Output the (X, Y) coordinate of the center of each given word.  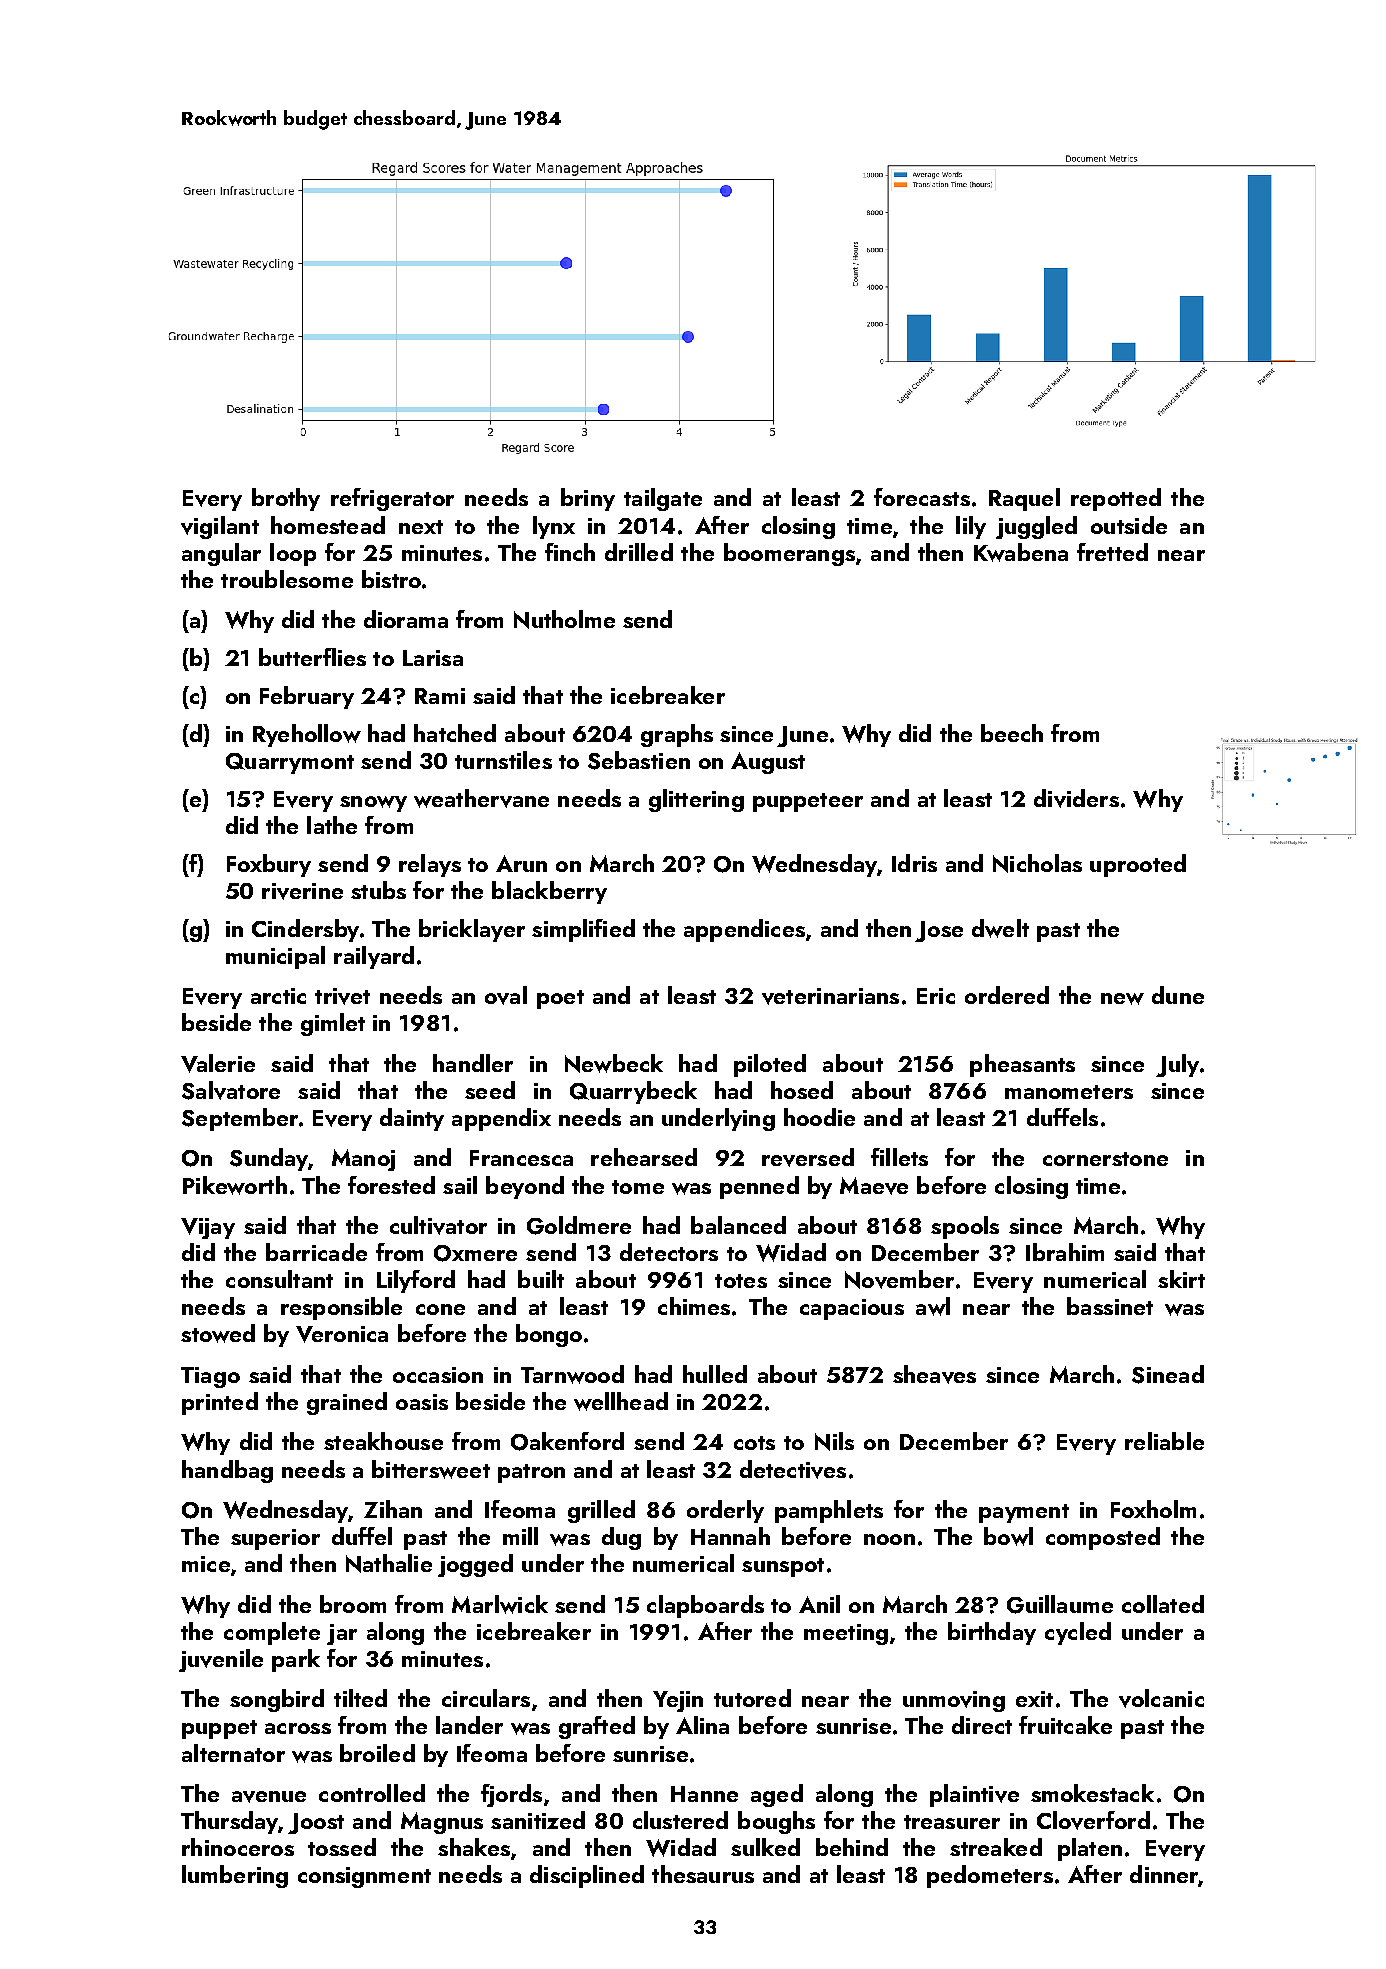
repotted (1116, 499)
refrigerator (392, 499)
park (296, 1660)
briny (588, 499)
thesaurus (703, 1874)
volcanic (1161, 1698)
